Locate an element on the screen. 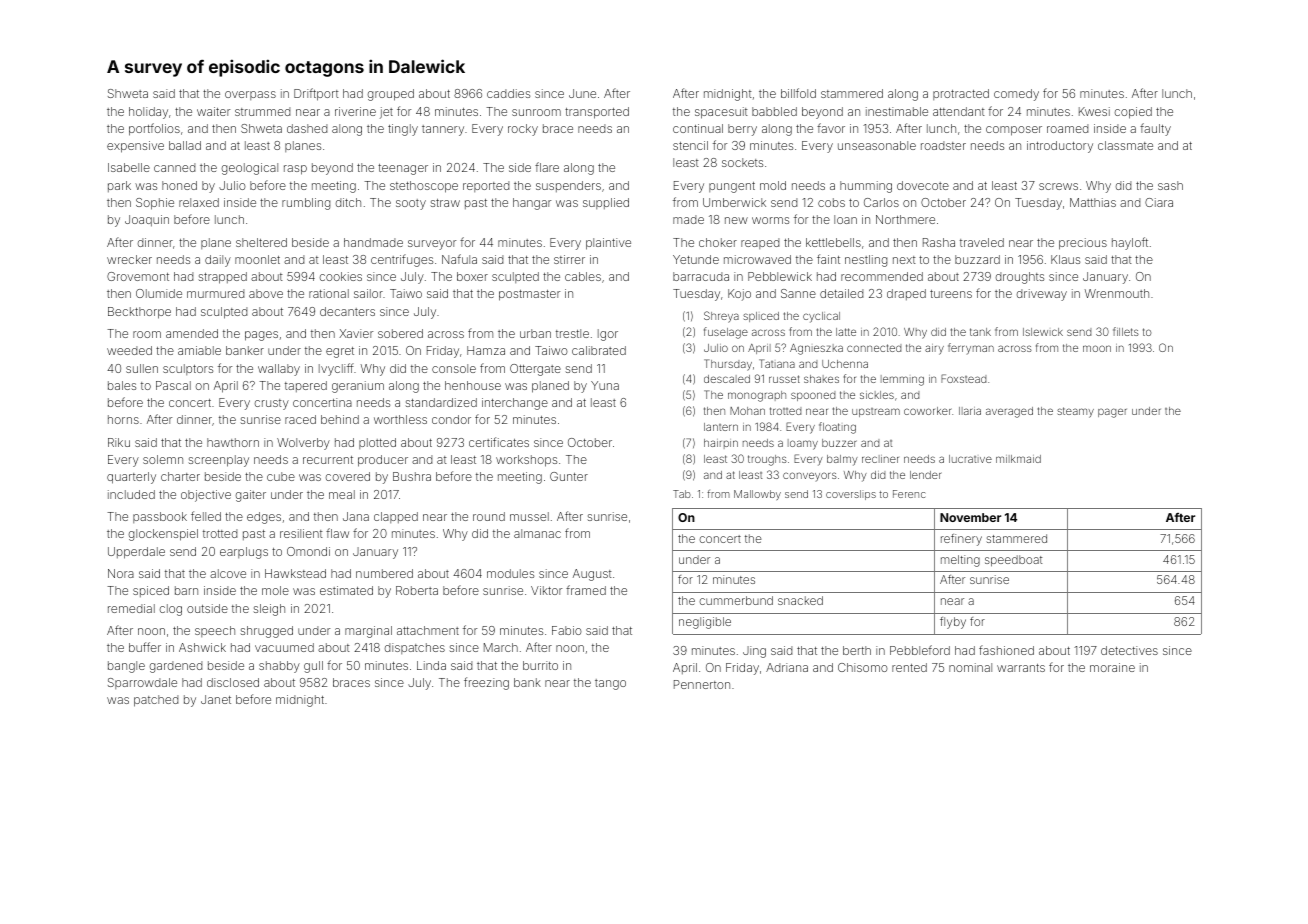  Kwesi is located at coordinates (1094, 111).
